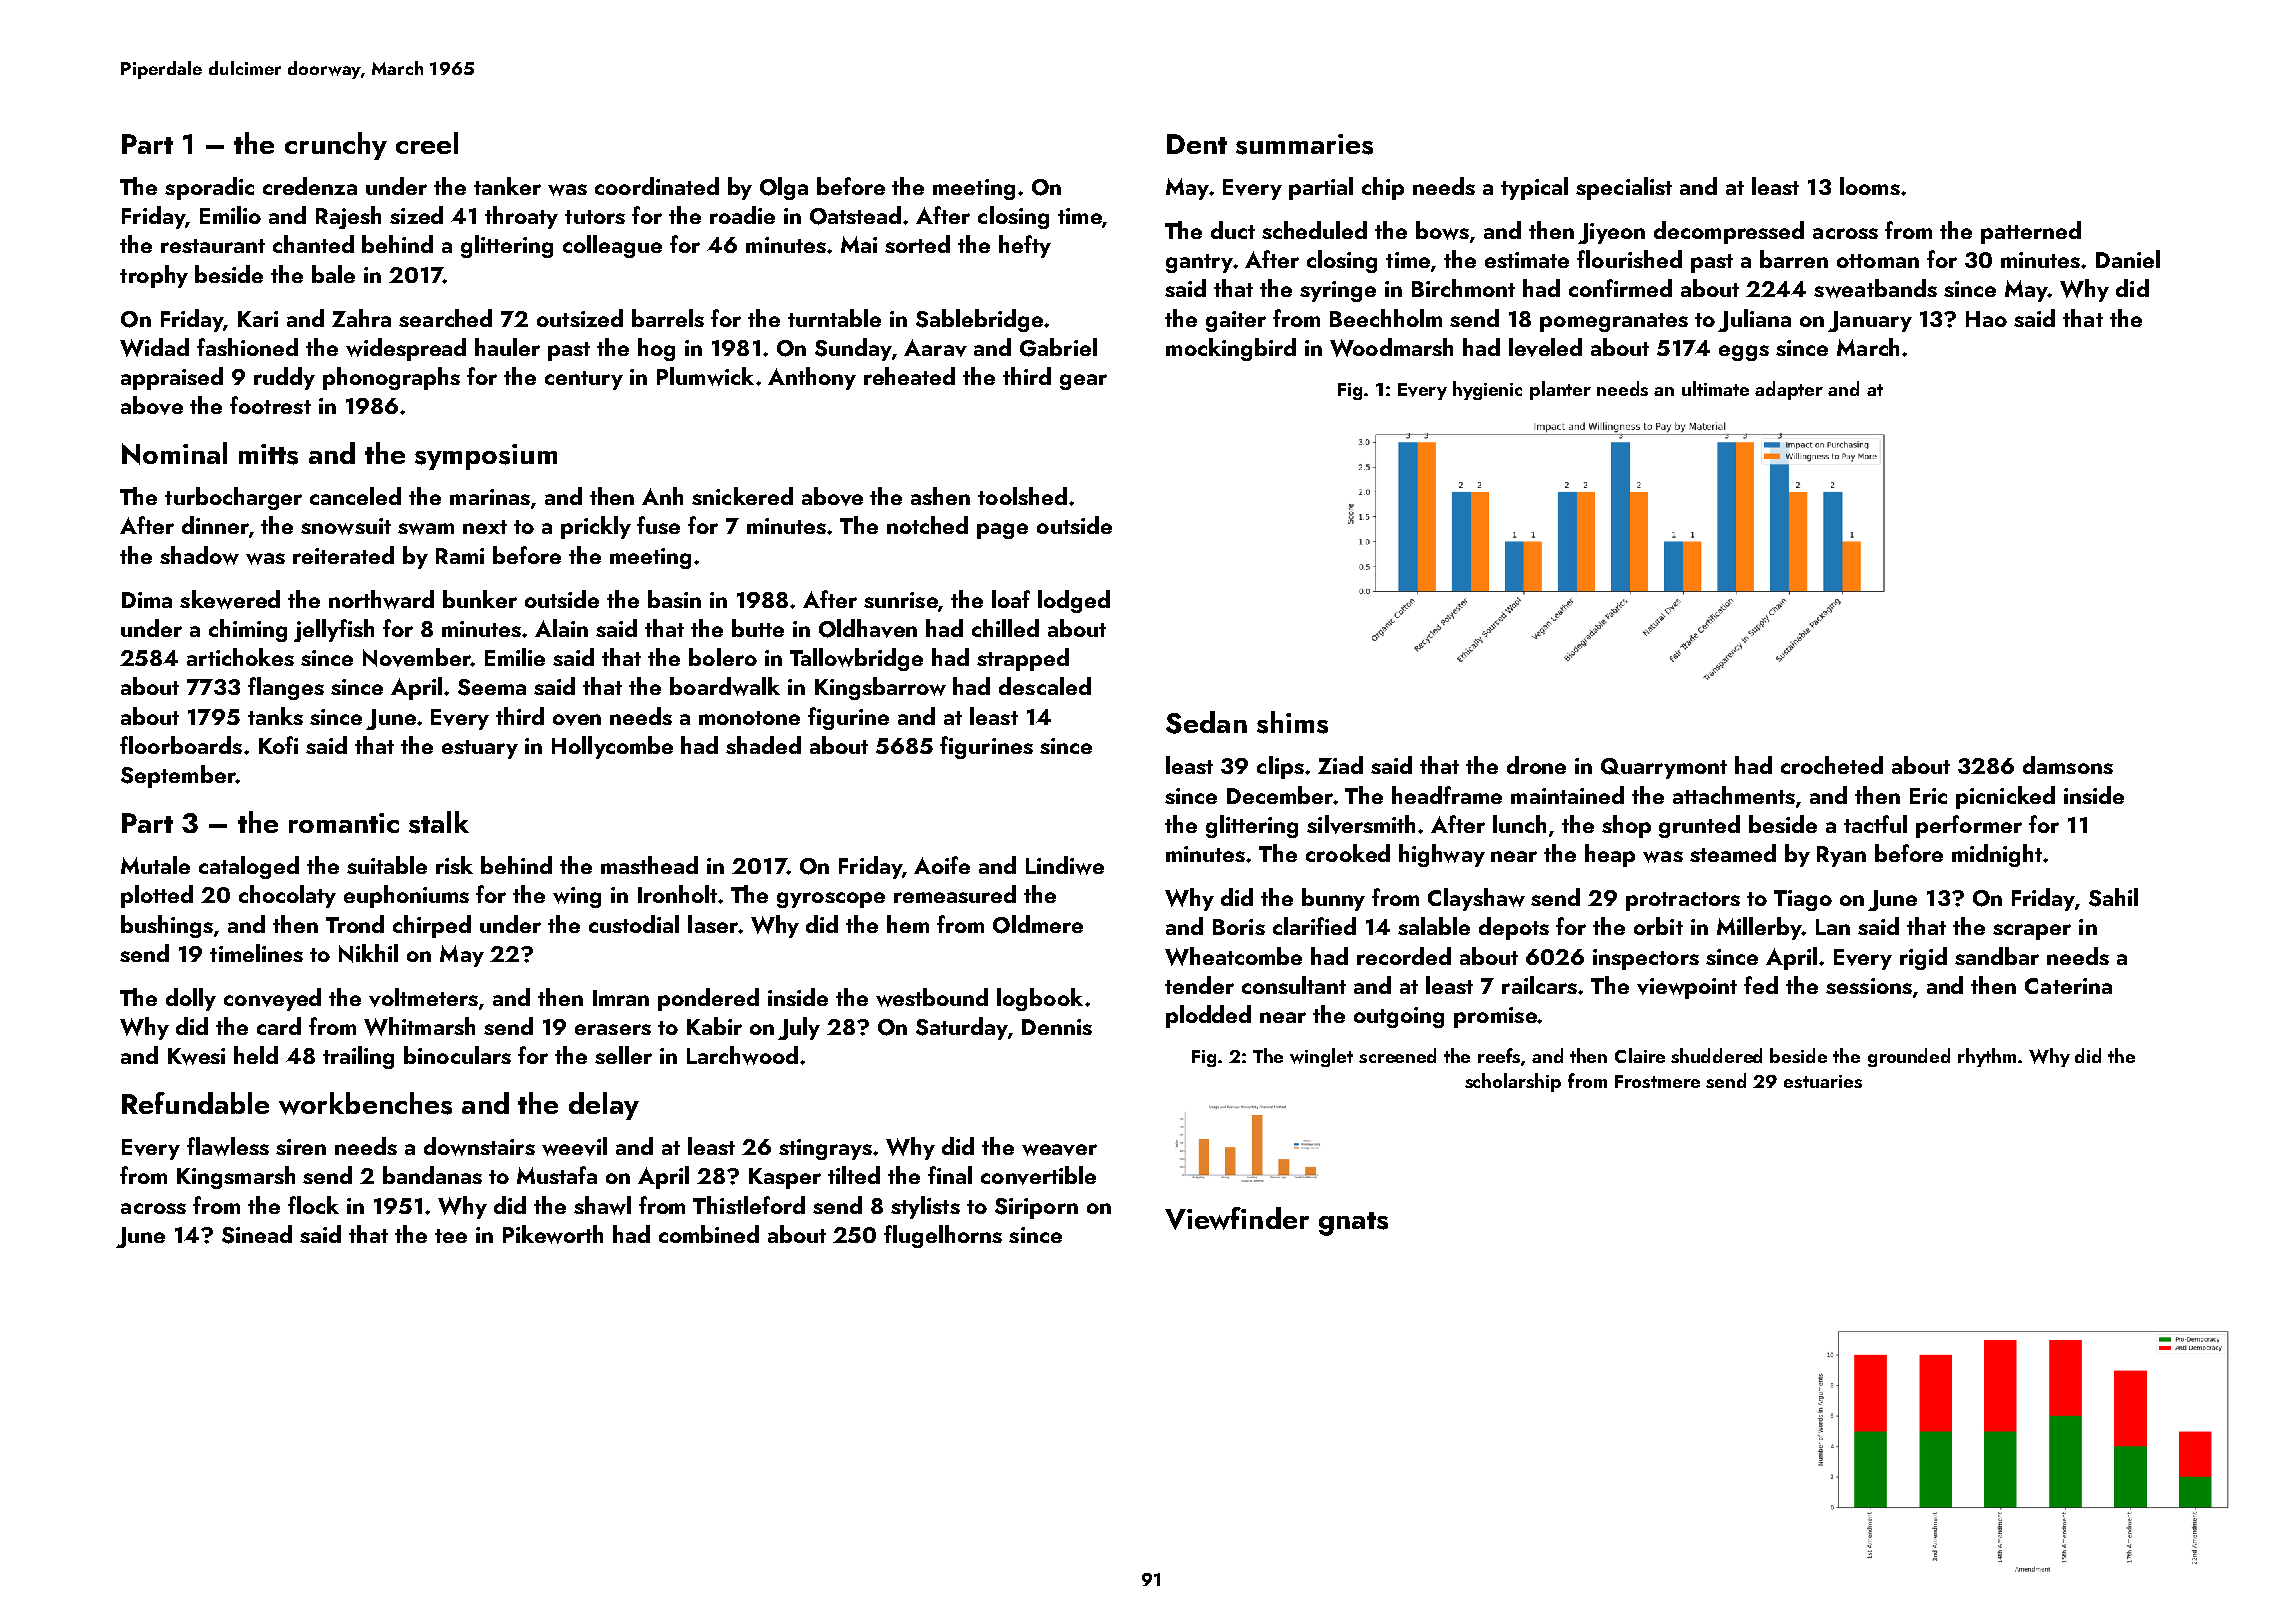  Describe the element at coordinates (1832, 765) in the image. I see `crocheted` at that location.
